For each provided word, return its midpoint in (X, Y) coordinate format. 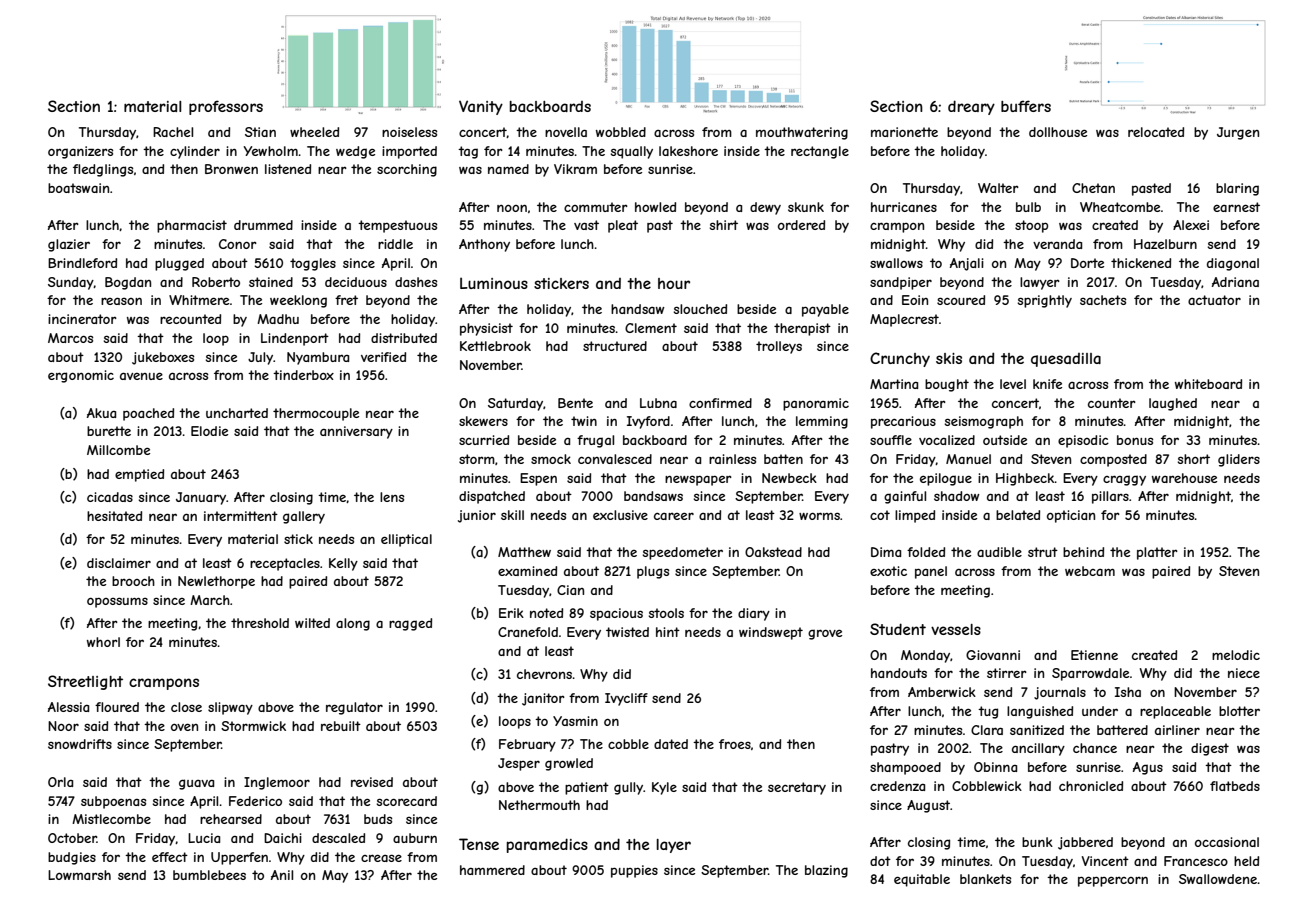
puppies (634, 871)
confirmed (720, 403)
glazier (69, 245)
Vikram (575, 169)
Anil (282, 875)
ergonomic (81, 376)
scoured (961, 300)
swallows (896, 263)
